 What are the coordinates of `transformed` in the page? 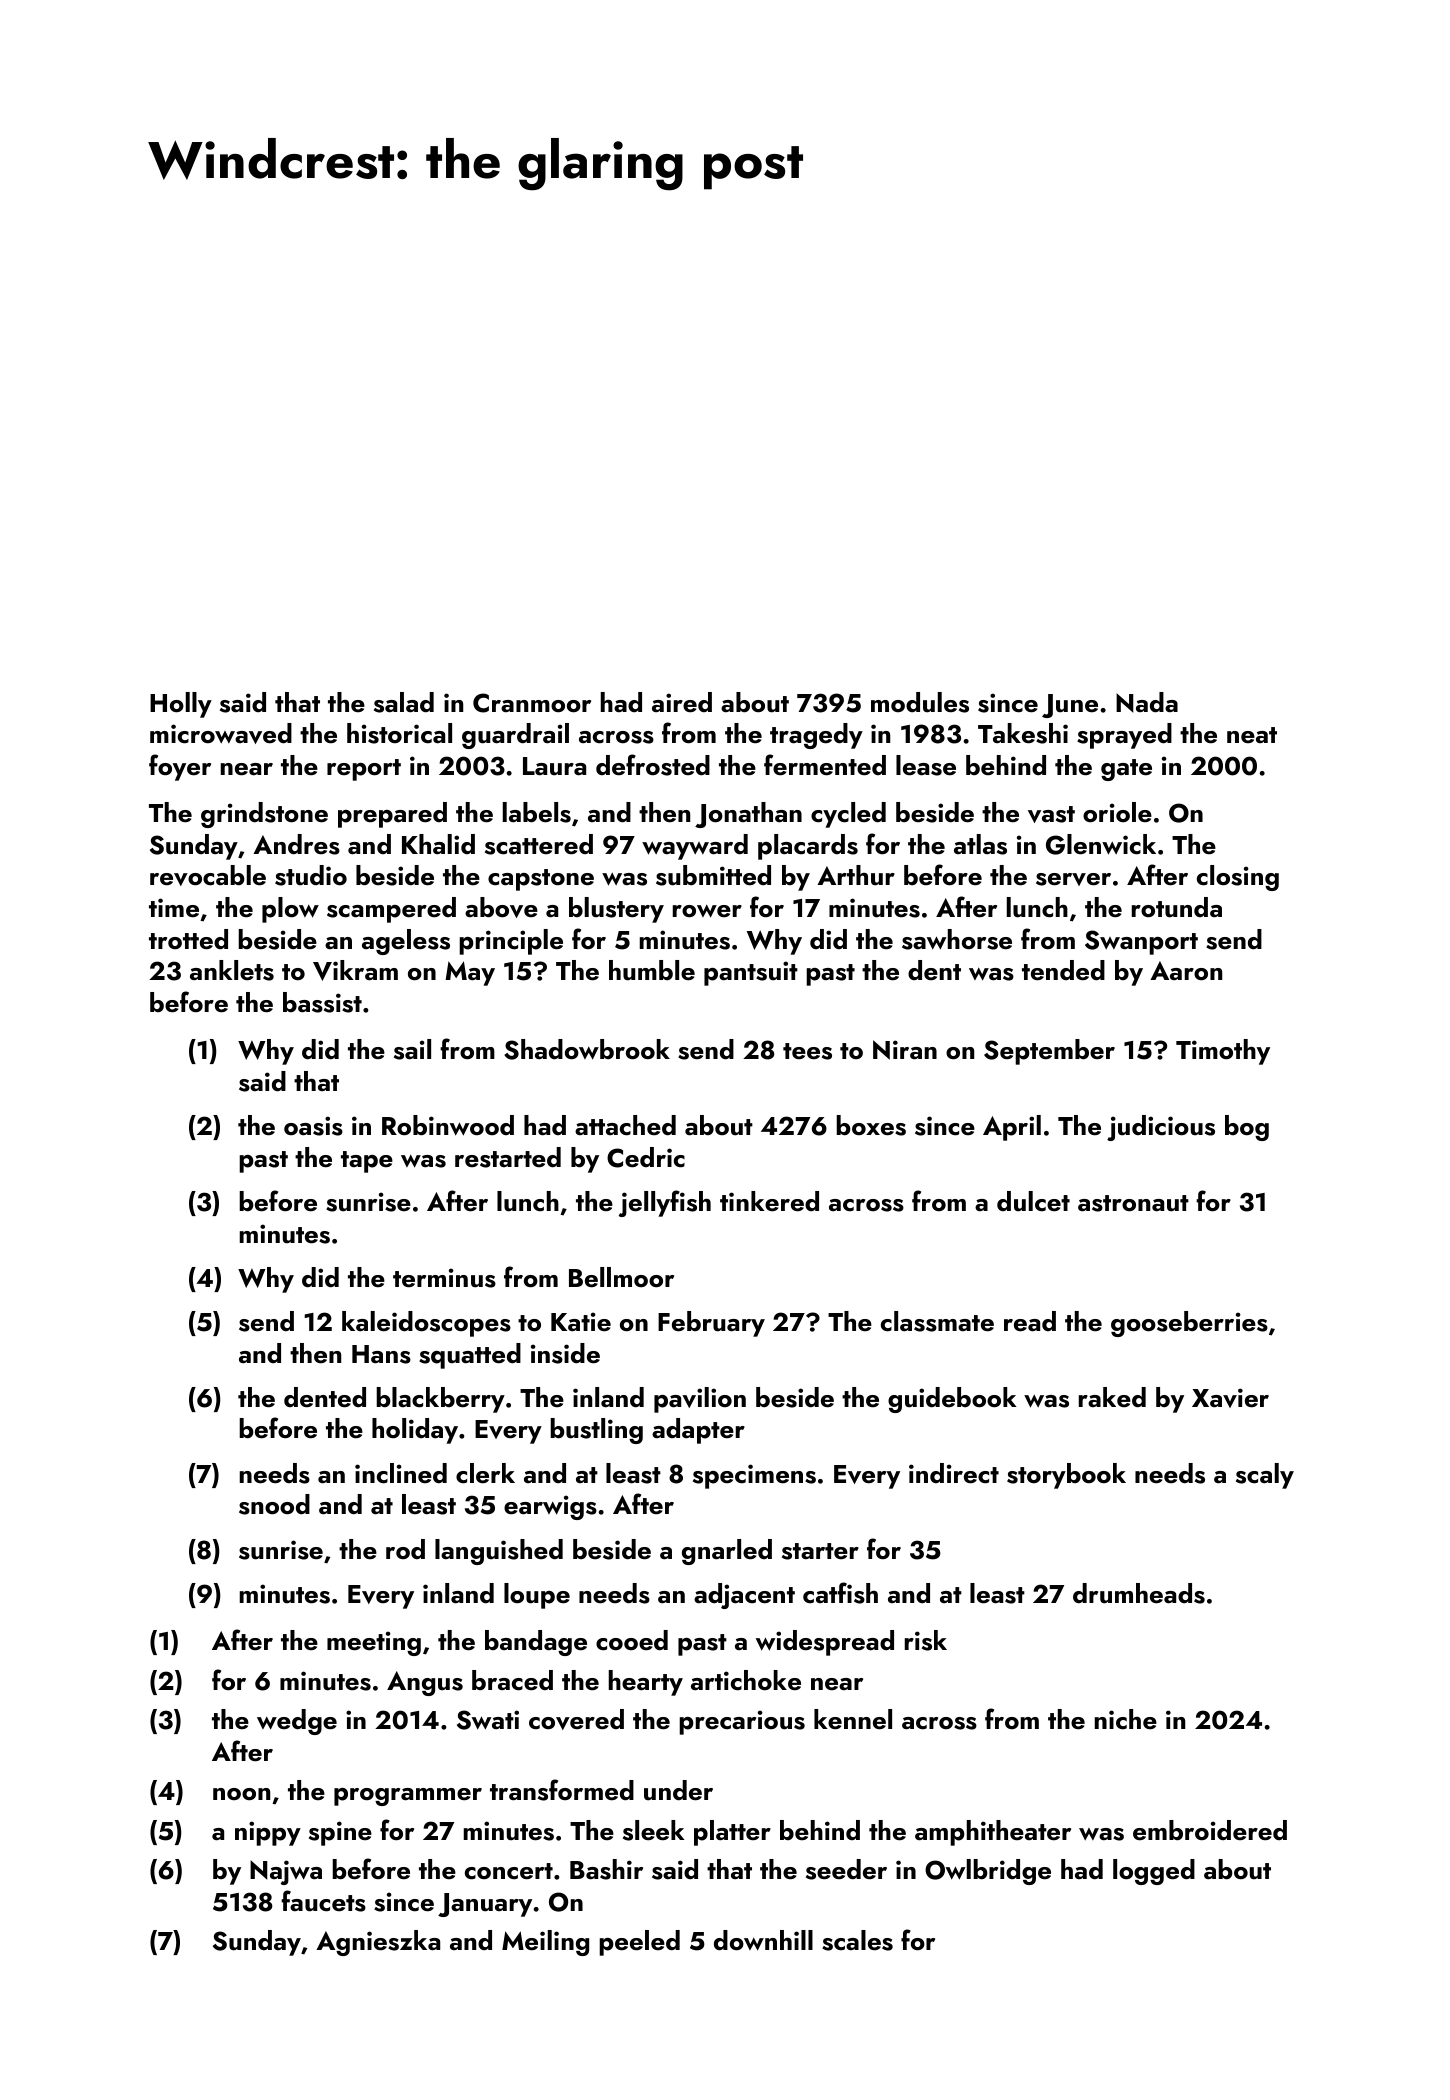 It's located at (562, 1790).
